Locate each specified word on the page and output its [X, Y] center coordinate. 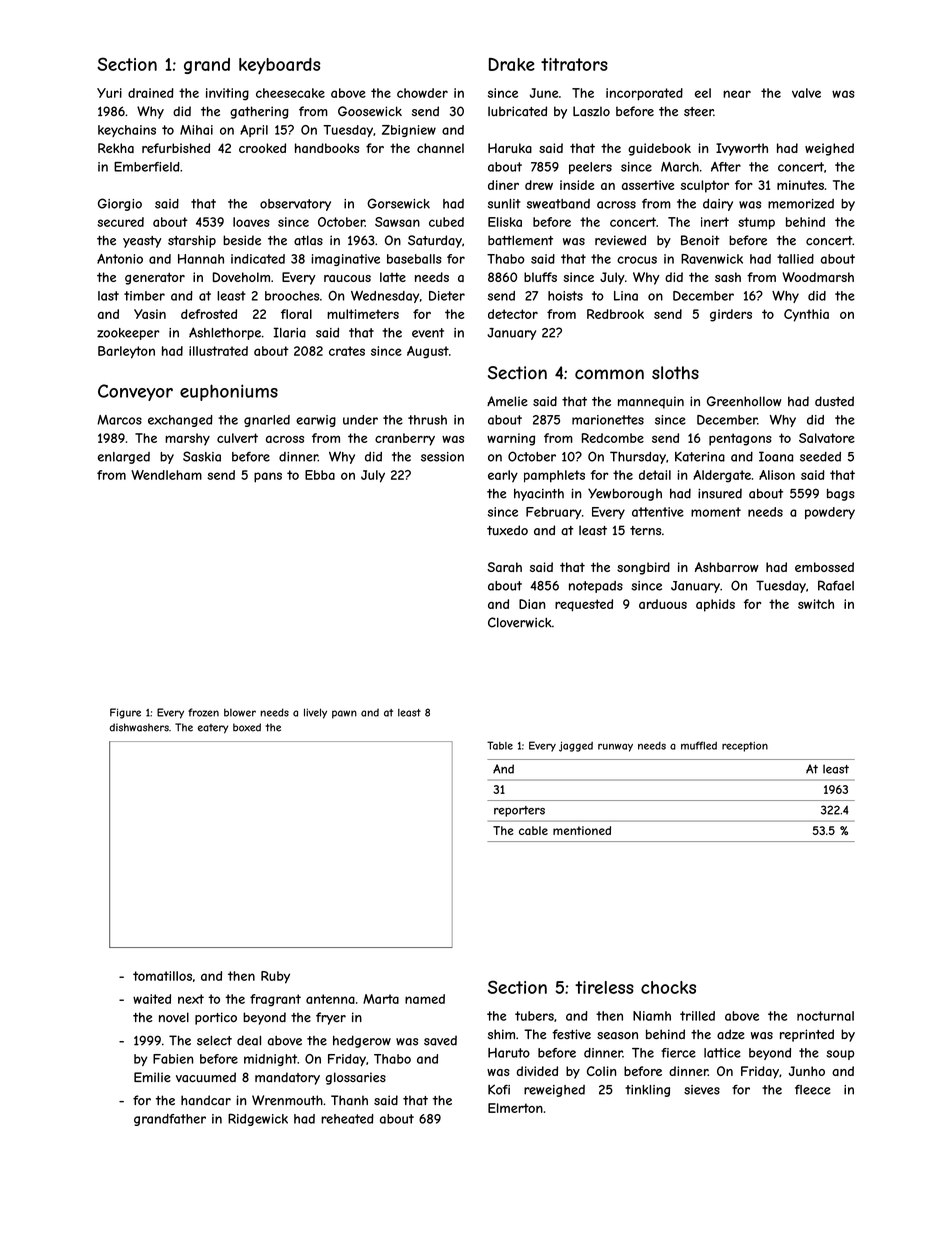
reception [745, 747]
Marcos [119, 420]
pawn [344, 714]
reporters [519, 811]
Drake [512, 64]
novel [174, 1017]
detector [513, 314]
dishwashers [139, 727]
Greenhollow [744, 401]
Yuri [109, 93]
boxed [247, 727]
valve [806, 93]
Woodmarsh [818, 277]
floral [296, 314]
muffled [699, 745]
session [442, 457]
